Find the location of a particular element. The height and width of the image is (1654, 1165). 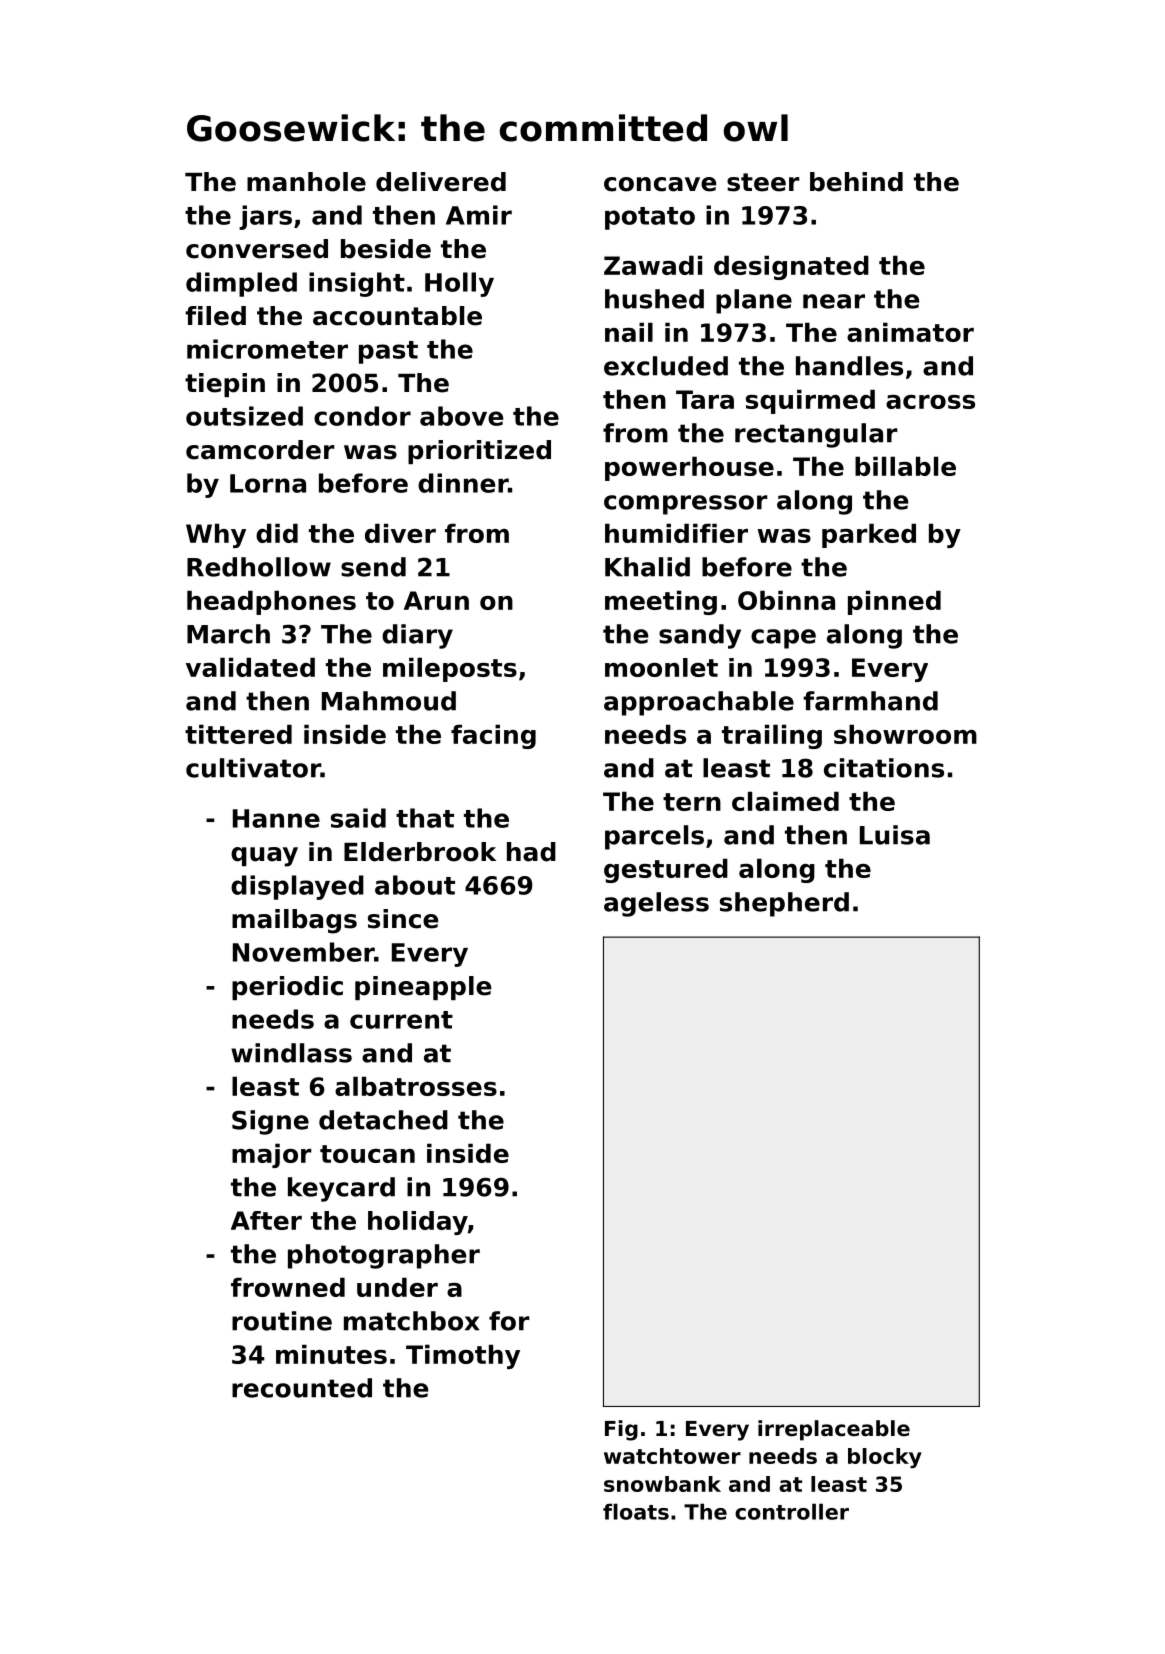

Why is located at coordinates (216, 535).
